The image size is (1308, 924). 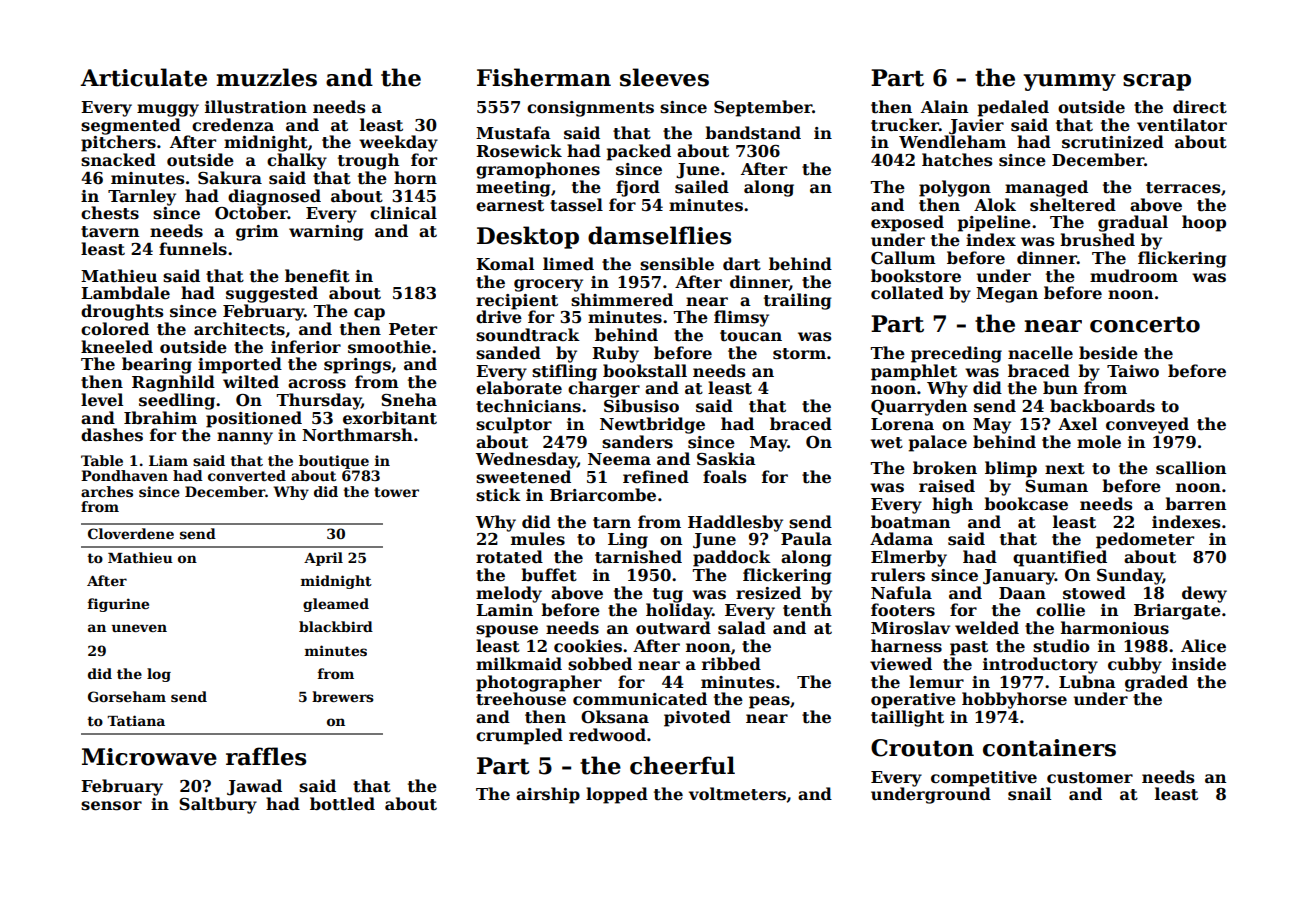 I want to click on raised, so click(x=947, y=486).
